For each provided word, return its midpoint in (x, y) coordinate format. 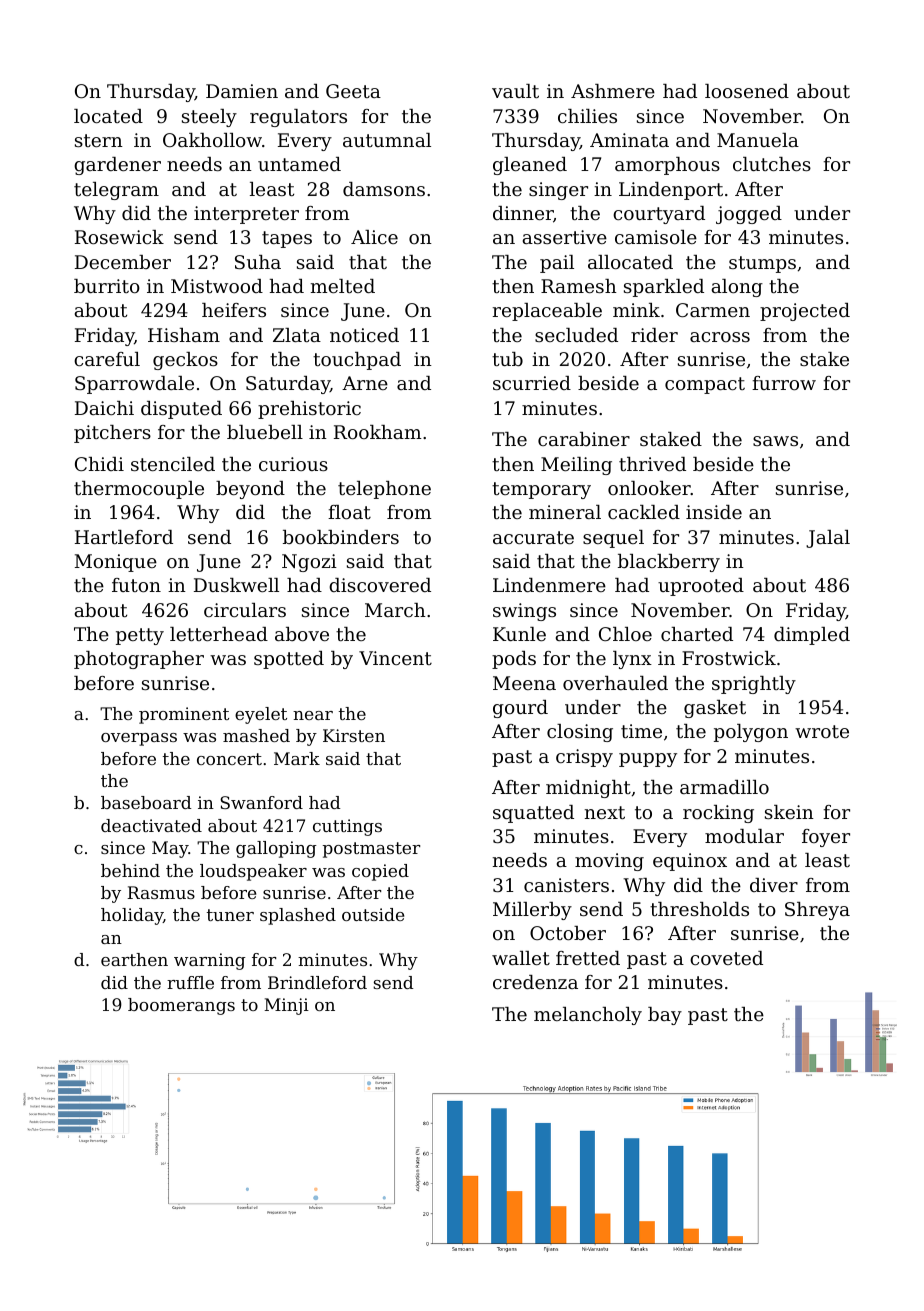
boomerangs (181, 1006)
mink (636, 310)
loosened (747, 91)
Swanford (261, 802)
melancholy (588, 1016)
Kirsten (354, 735)
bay (665, 1016)
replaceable (547, 312)
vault (515, 91)
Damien (242, 91)
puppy (648, 760)
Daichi (104, 408)
